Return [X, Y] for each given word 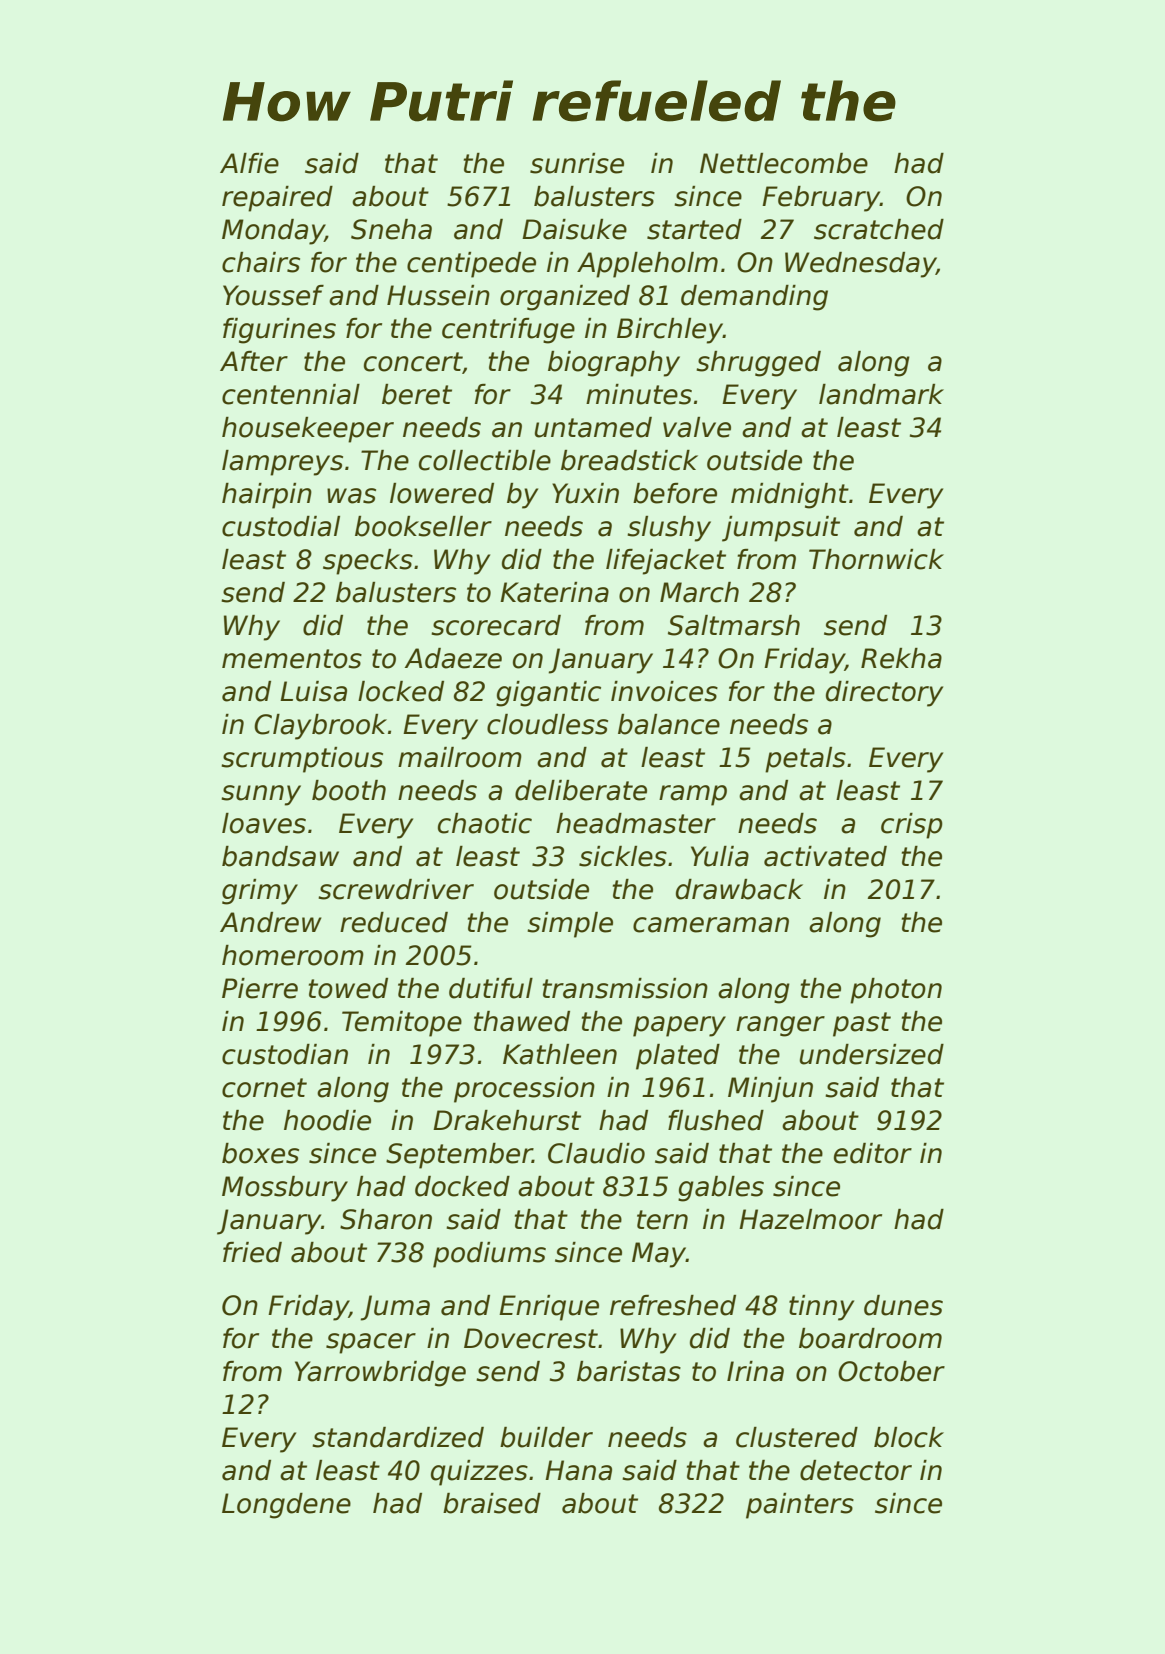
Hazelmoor [810, 1219]
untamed [593, 427]
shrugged [758, 364]
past [862, 1024]
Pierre [260, 988]
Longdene [286, 1506]
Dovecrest [531, 1338]
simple [570, 925]
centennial [291, 394]
